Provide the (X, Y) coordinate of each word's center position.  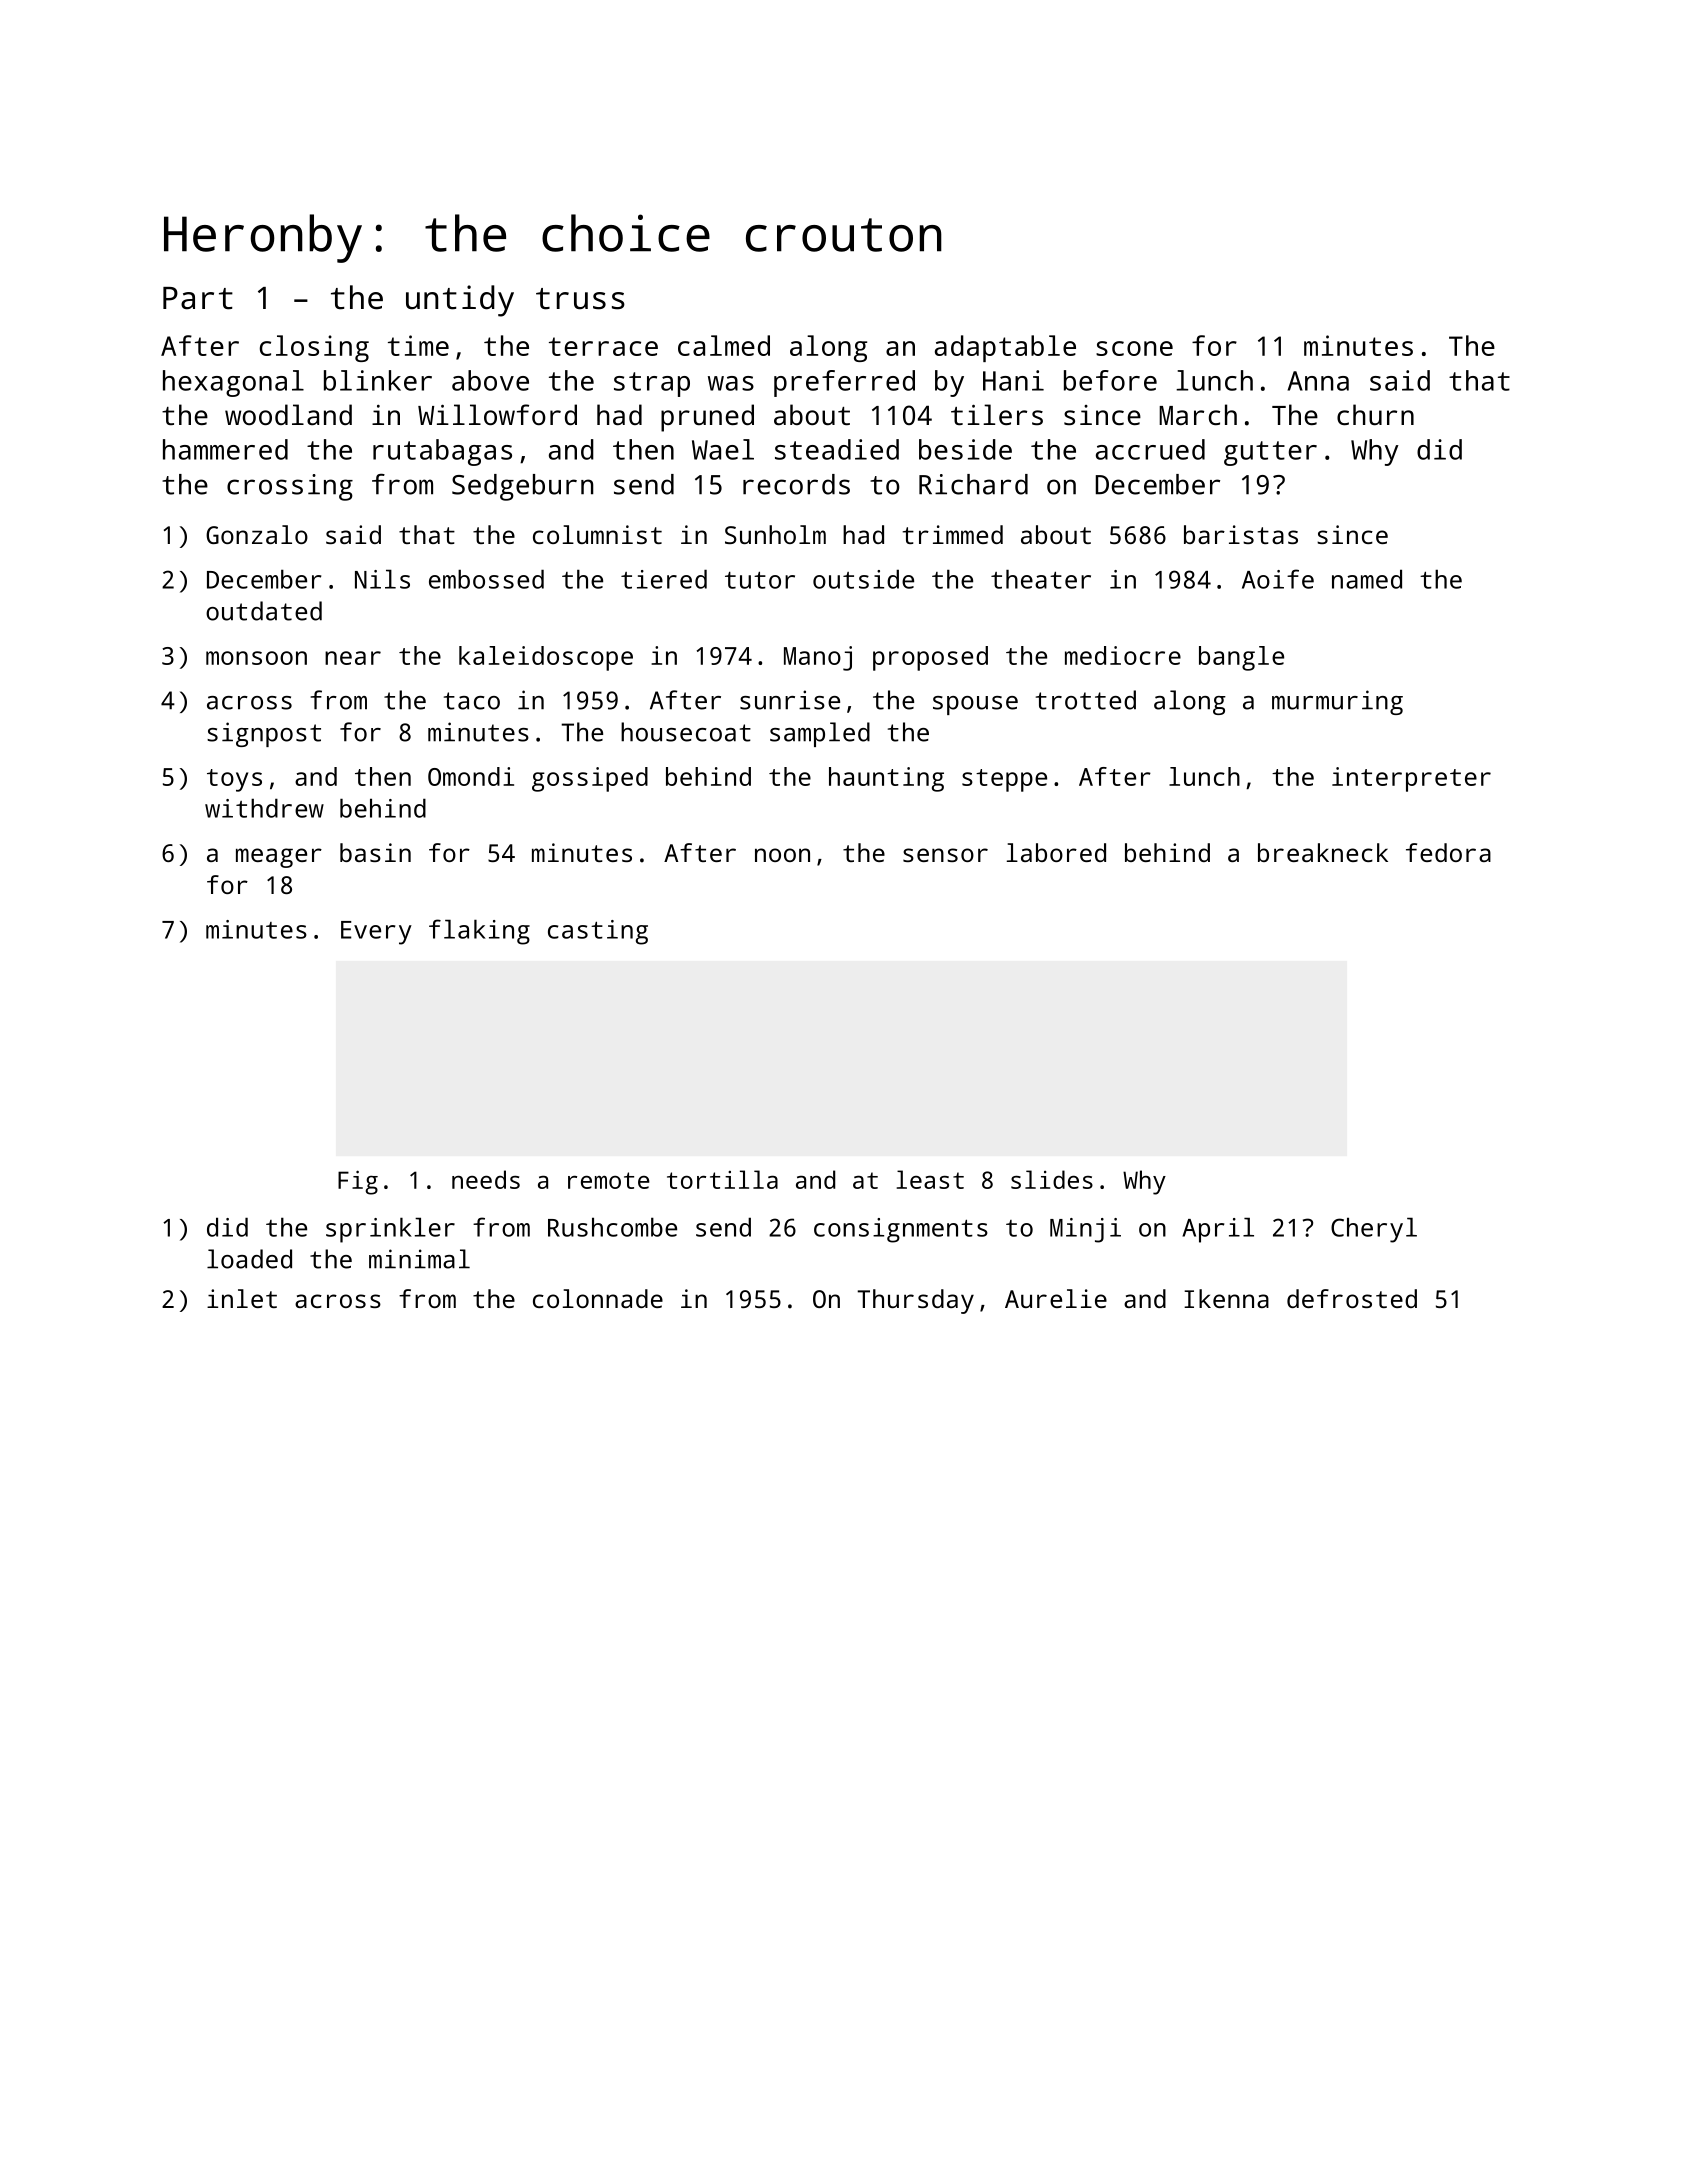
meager (279, 858)
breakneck (1323, 852)
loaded (249, 1259)
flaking (479, 932)
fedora (1448, 852)
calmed (724, 345)
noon (782, 855)
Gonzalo (257, 534)
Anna (1318, 381)
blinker (378, 380)
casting (598, 932)
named (1367, 579)
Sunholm (775, 534)
